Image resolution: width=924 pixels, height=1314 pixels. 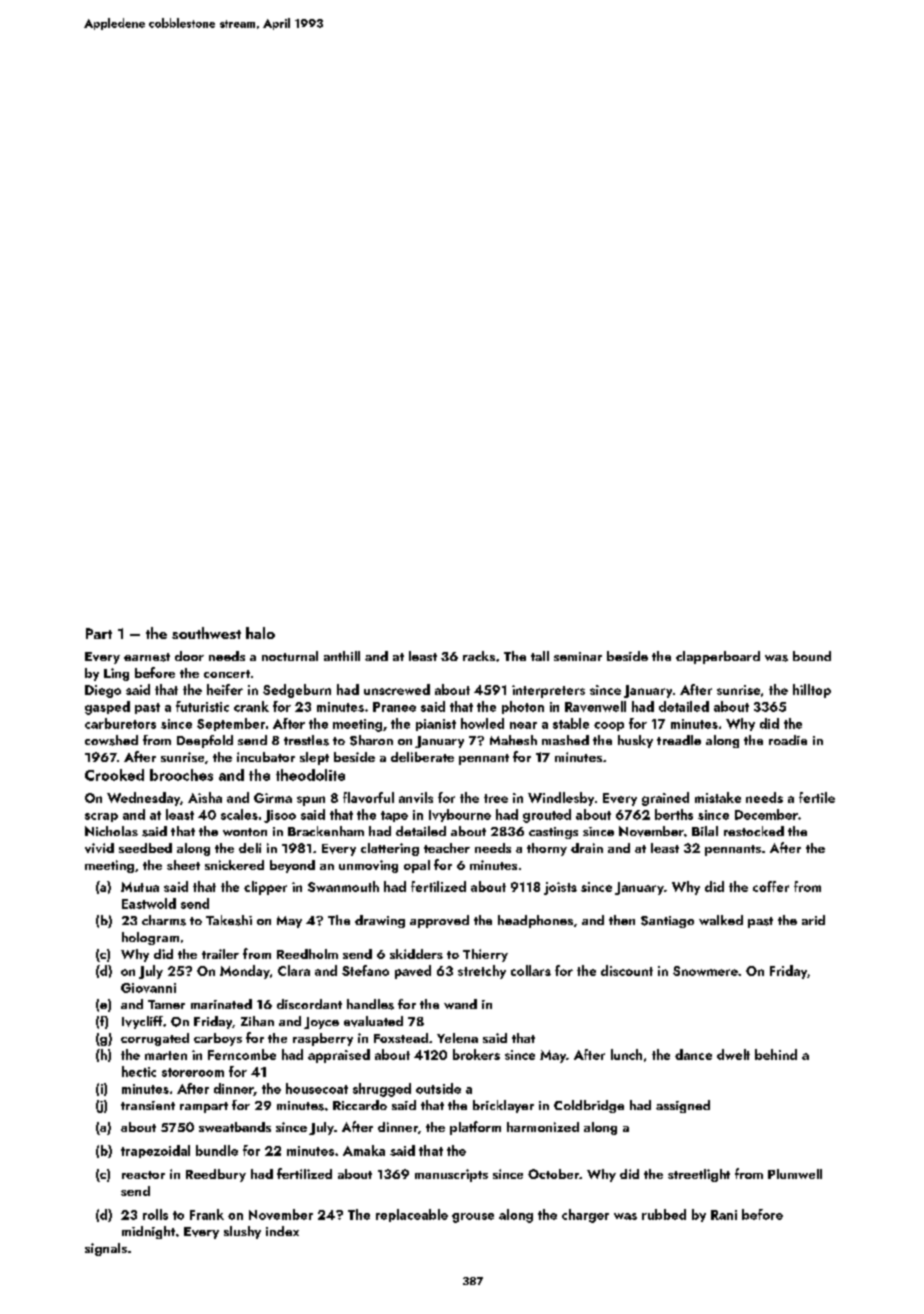 What do you see at coordinates (206, 633) in the image?
I see `southwest` at bounding box center [206, 633].
